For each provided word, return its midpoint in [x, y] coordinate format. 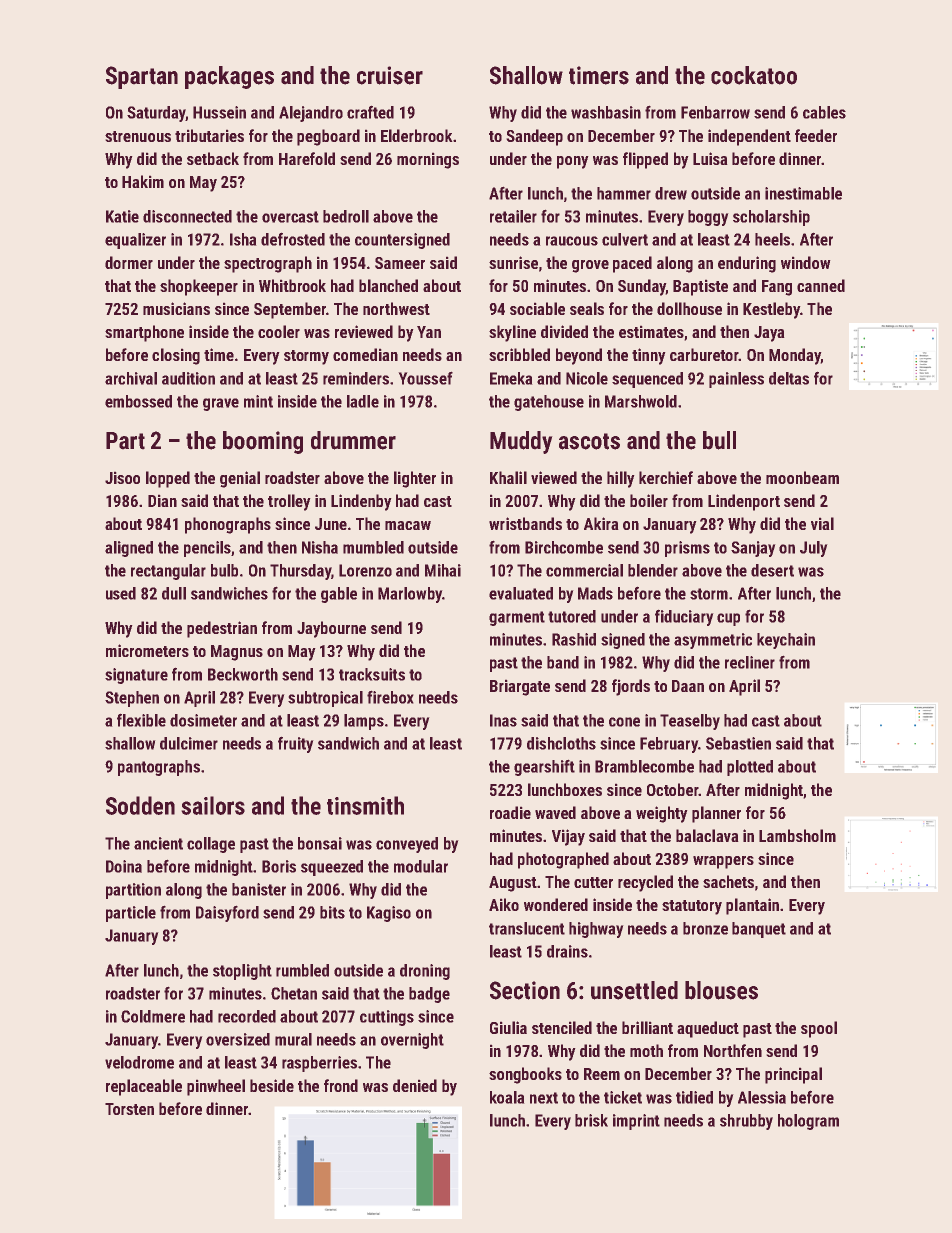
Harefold [307, 158]
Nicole [587, 378]
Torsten [129, 1109]
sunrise [513, 262]
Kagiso [389, 914]
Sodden [140, 805]
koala [507, 1097]
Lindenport [744, 502]
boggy [708, 218]
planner [716, 814]
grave [221, 404]
